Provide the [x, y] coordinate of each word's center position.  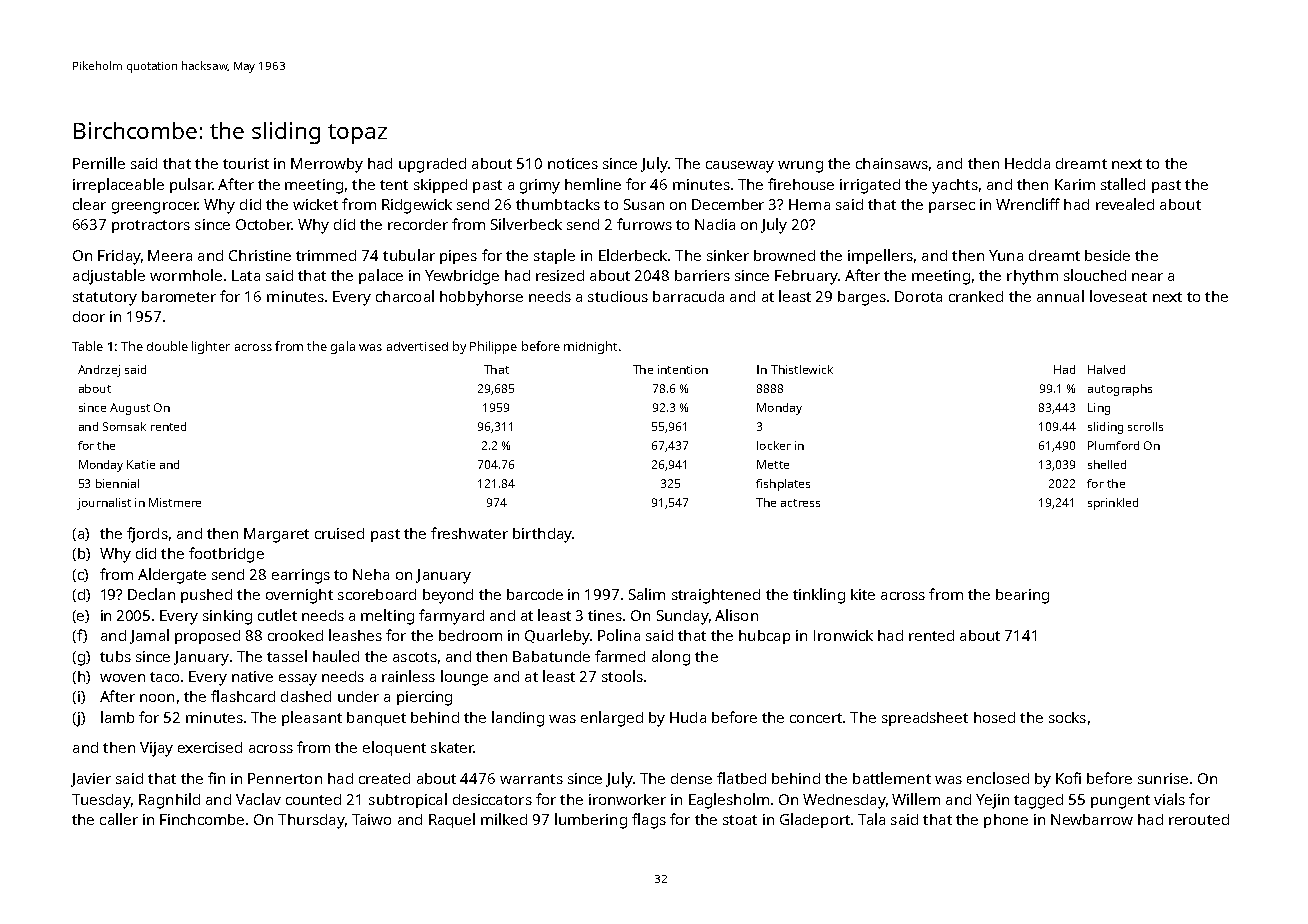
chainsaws [892, 163]
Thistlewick [802, 369]
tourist [246, 163]
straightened [716, 596]
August [130, 409]
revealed [1125, 204]
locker [774, 445]
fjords [147, 535]
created [384, 778]
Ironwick [843, 635]
